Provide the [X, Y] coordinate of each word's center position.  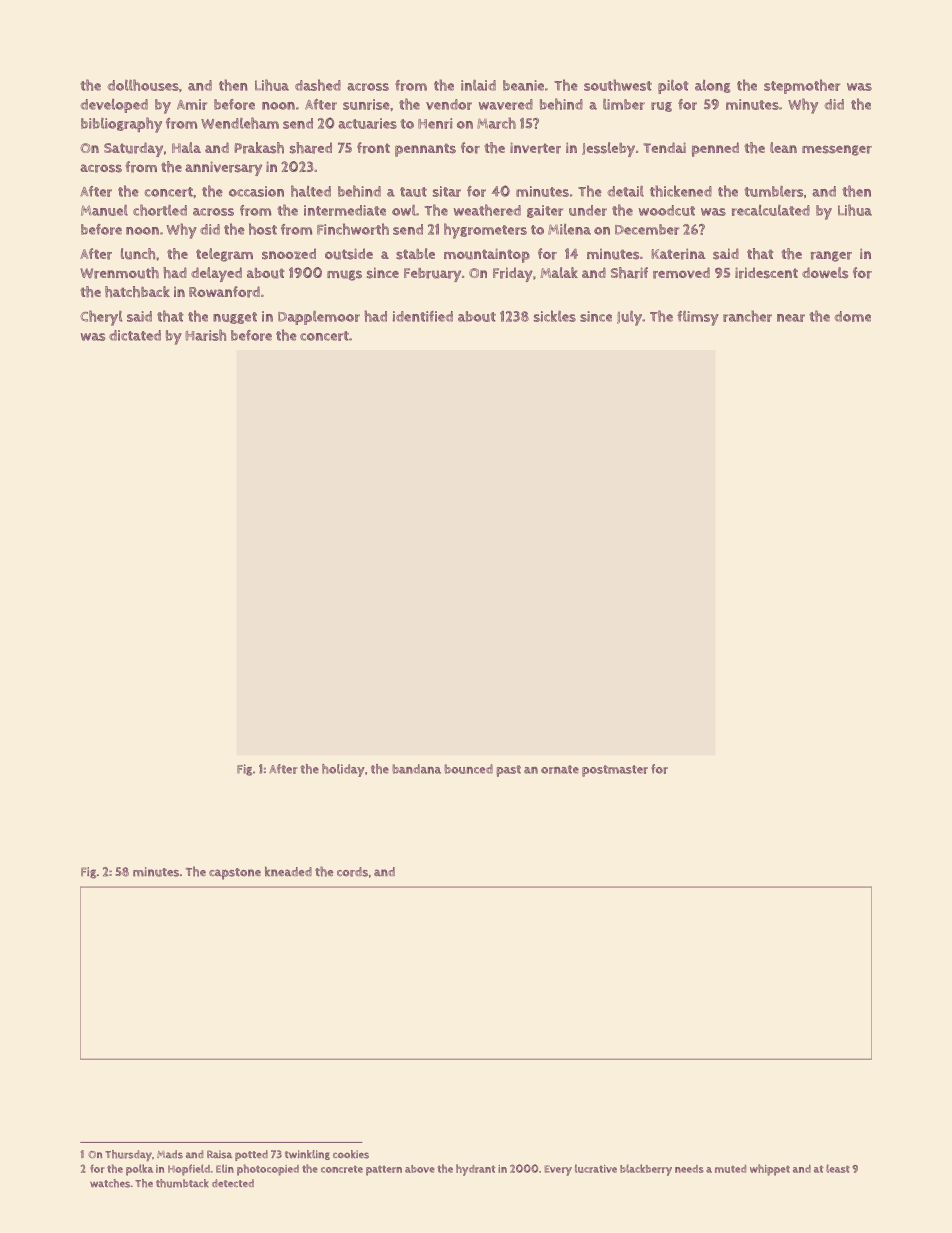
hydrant [476, 1170]
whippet [770, 1170]
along [712, 86]
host [263, 229]
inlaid [478, 85]
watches [110, 1183]
